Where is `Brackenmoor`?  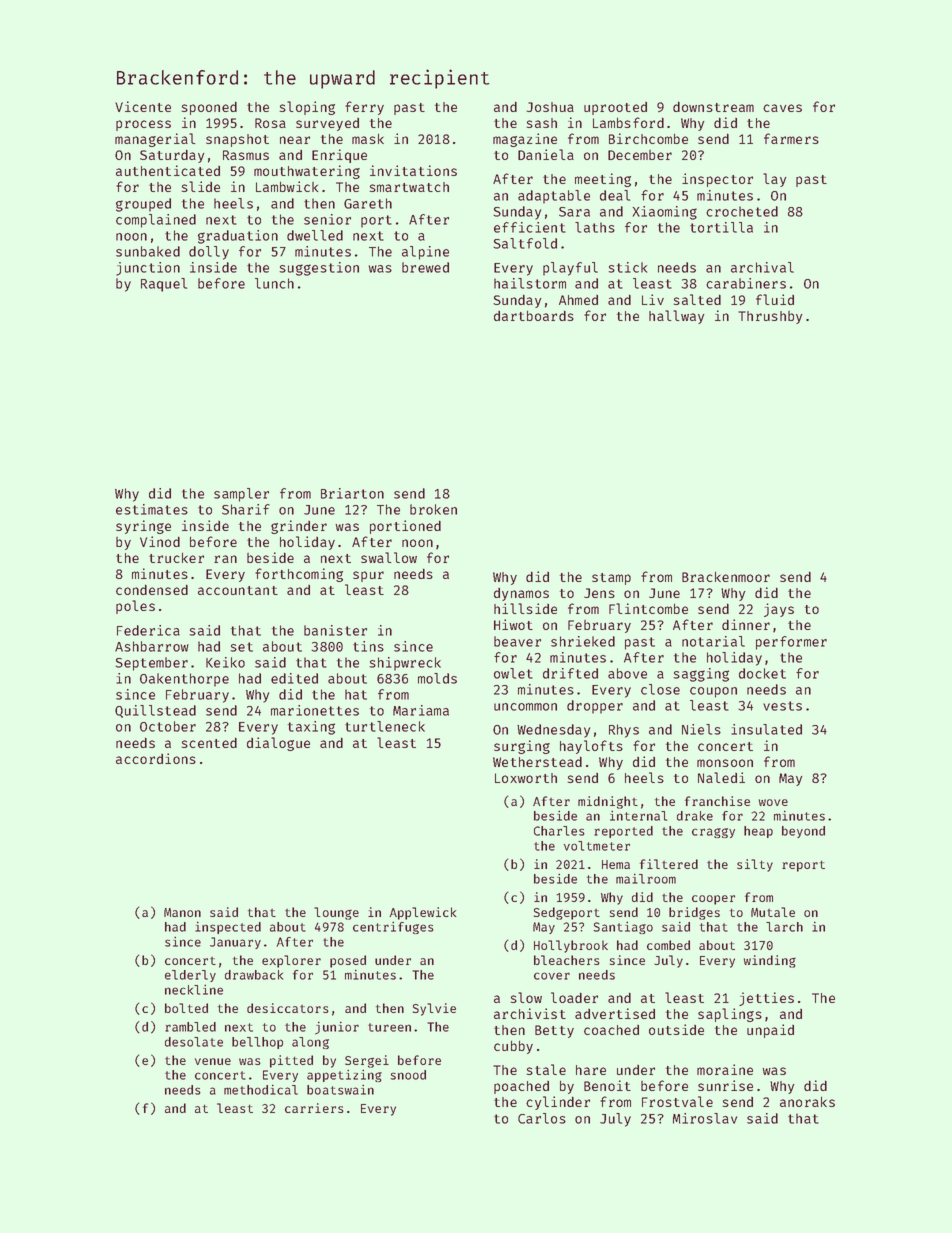
Brackenmoor is located at coordinates (726, 577).
